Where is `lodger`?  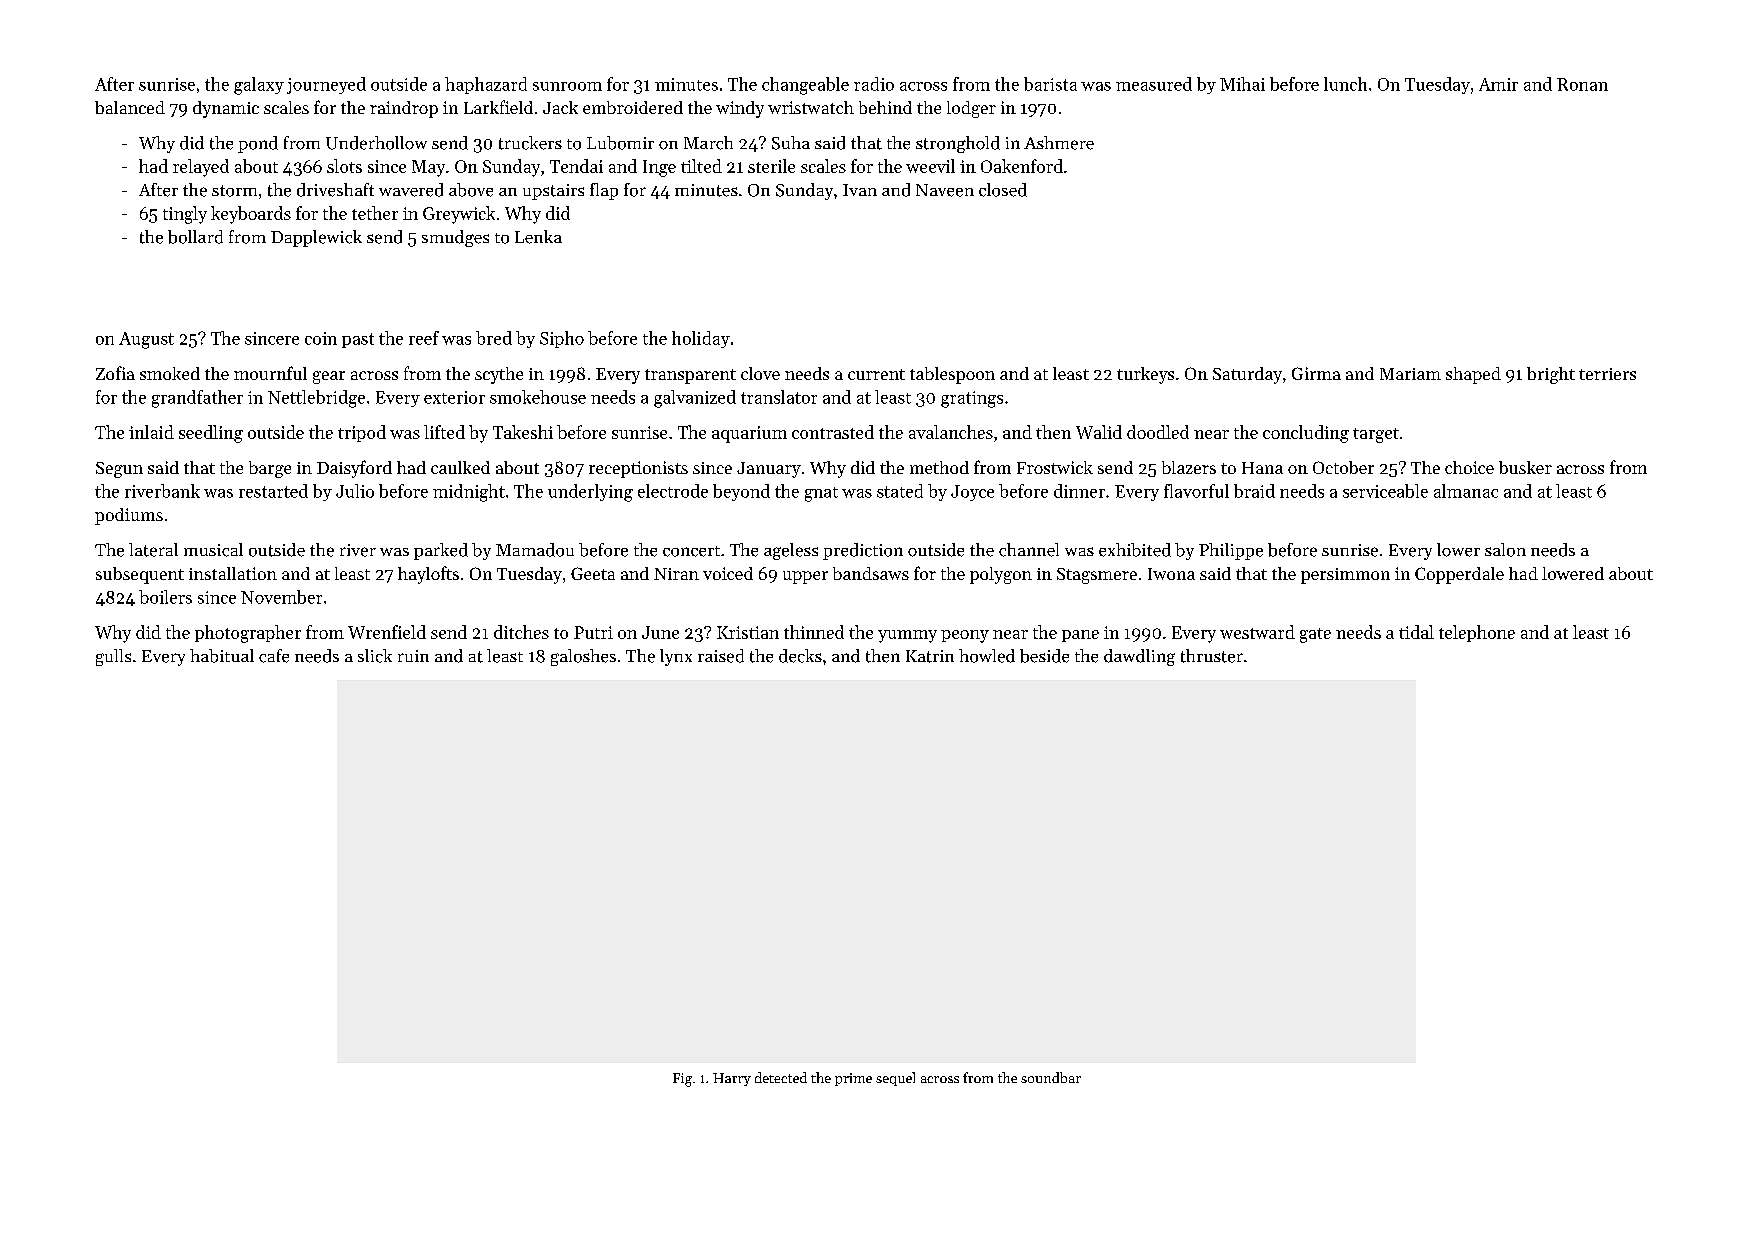
lodger is located at coordinates (971, 109).
